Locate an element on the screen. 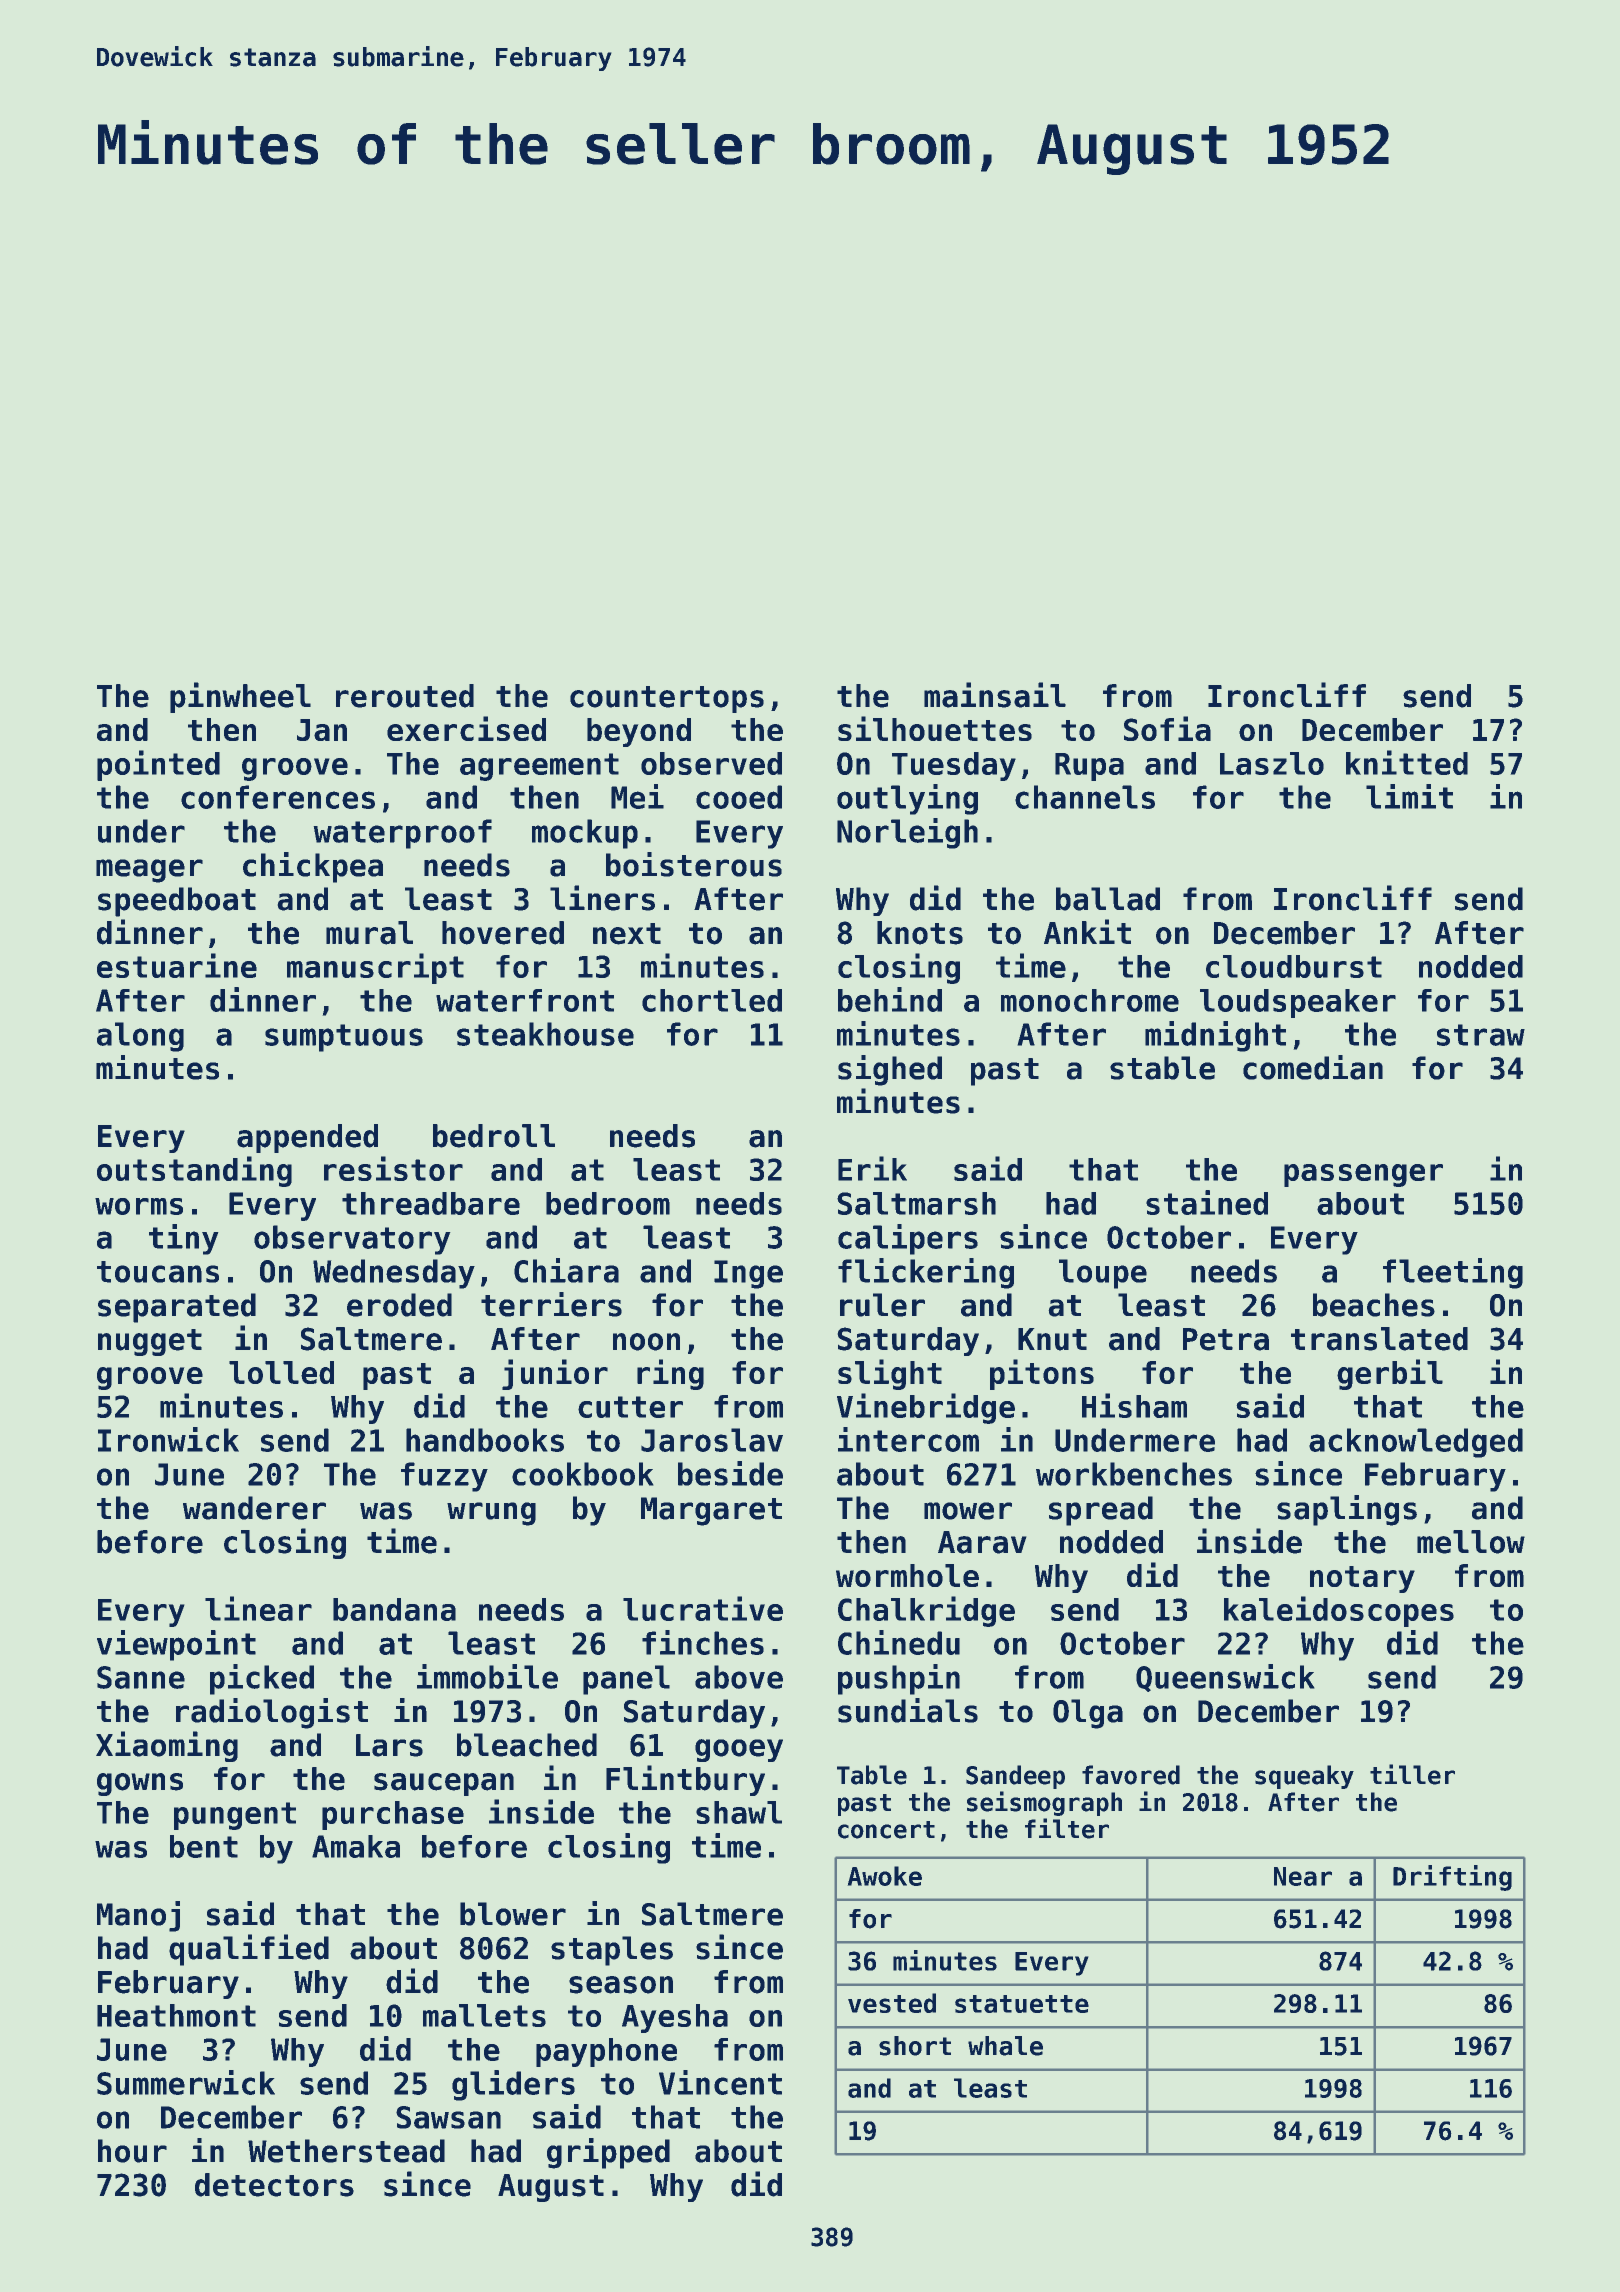 Image resolution: width=1620 pixels, height=2292 pixels. short is located at coordinates (915, 2046).
